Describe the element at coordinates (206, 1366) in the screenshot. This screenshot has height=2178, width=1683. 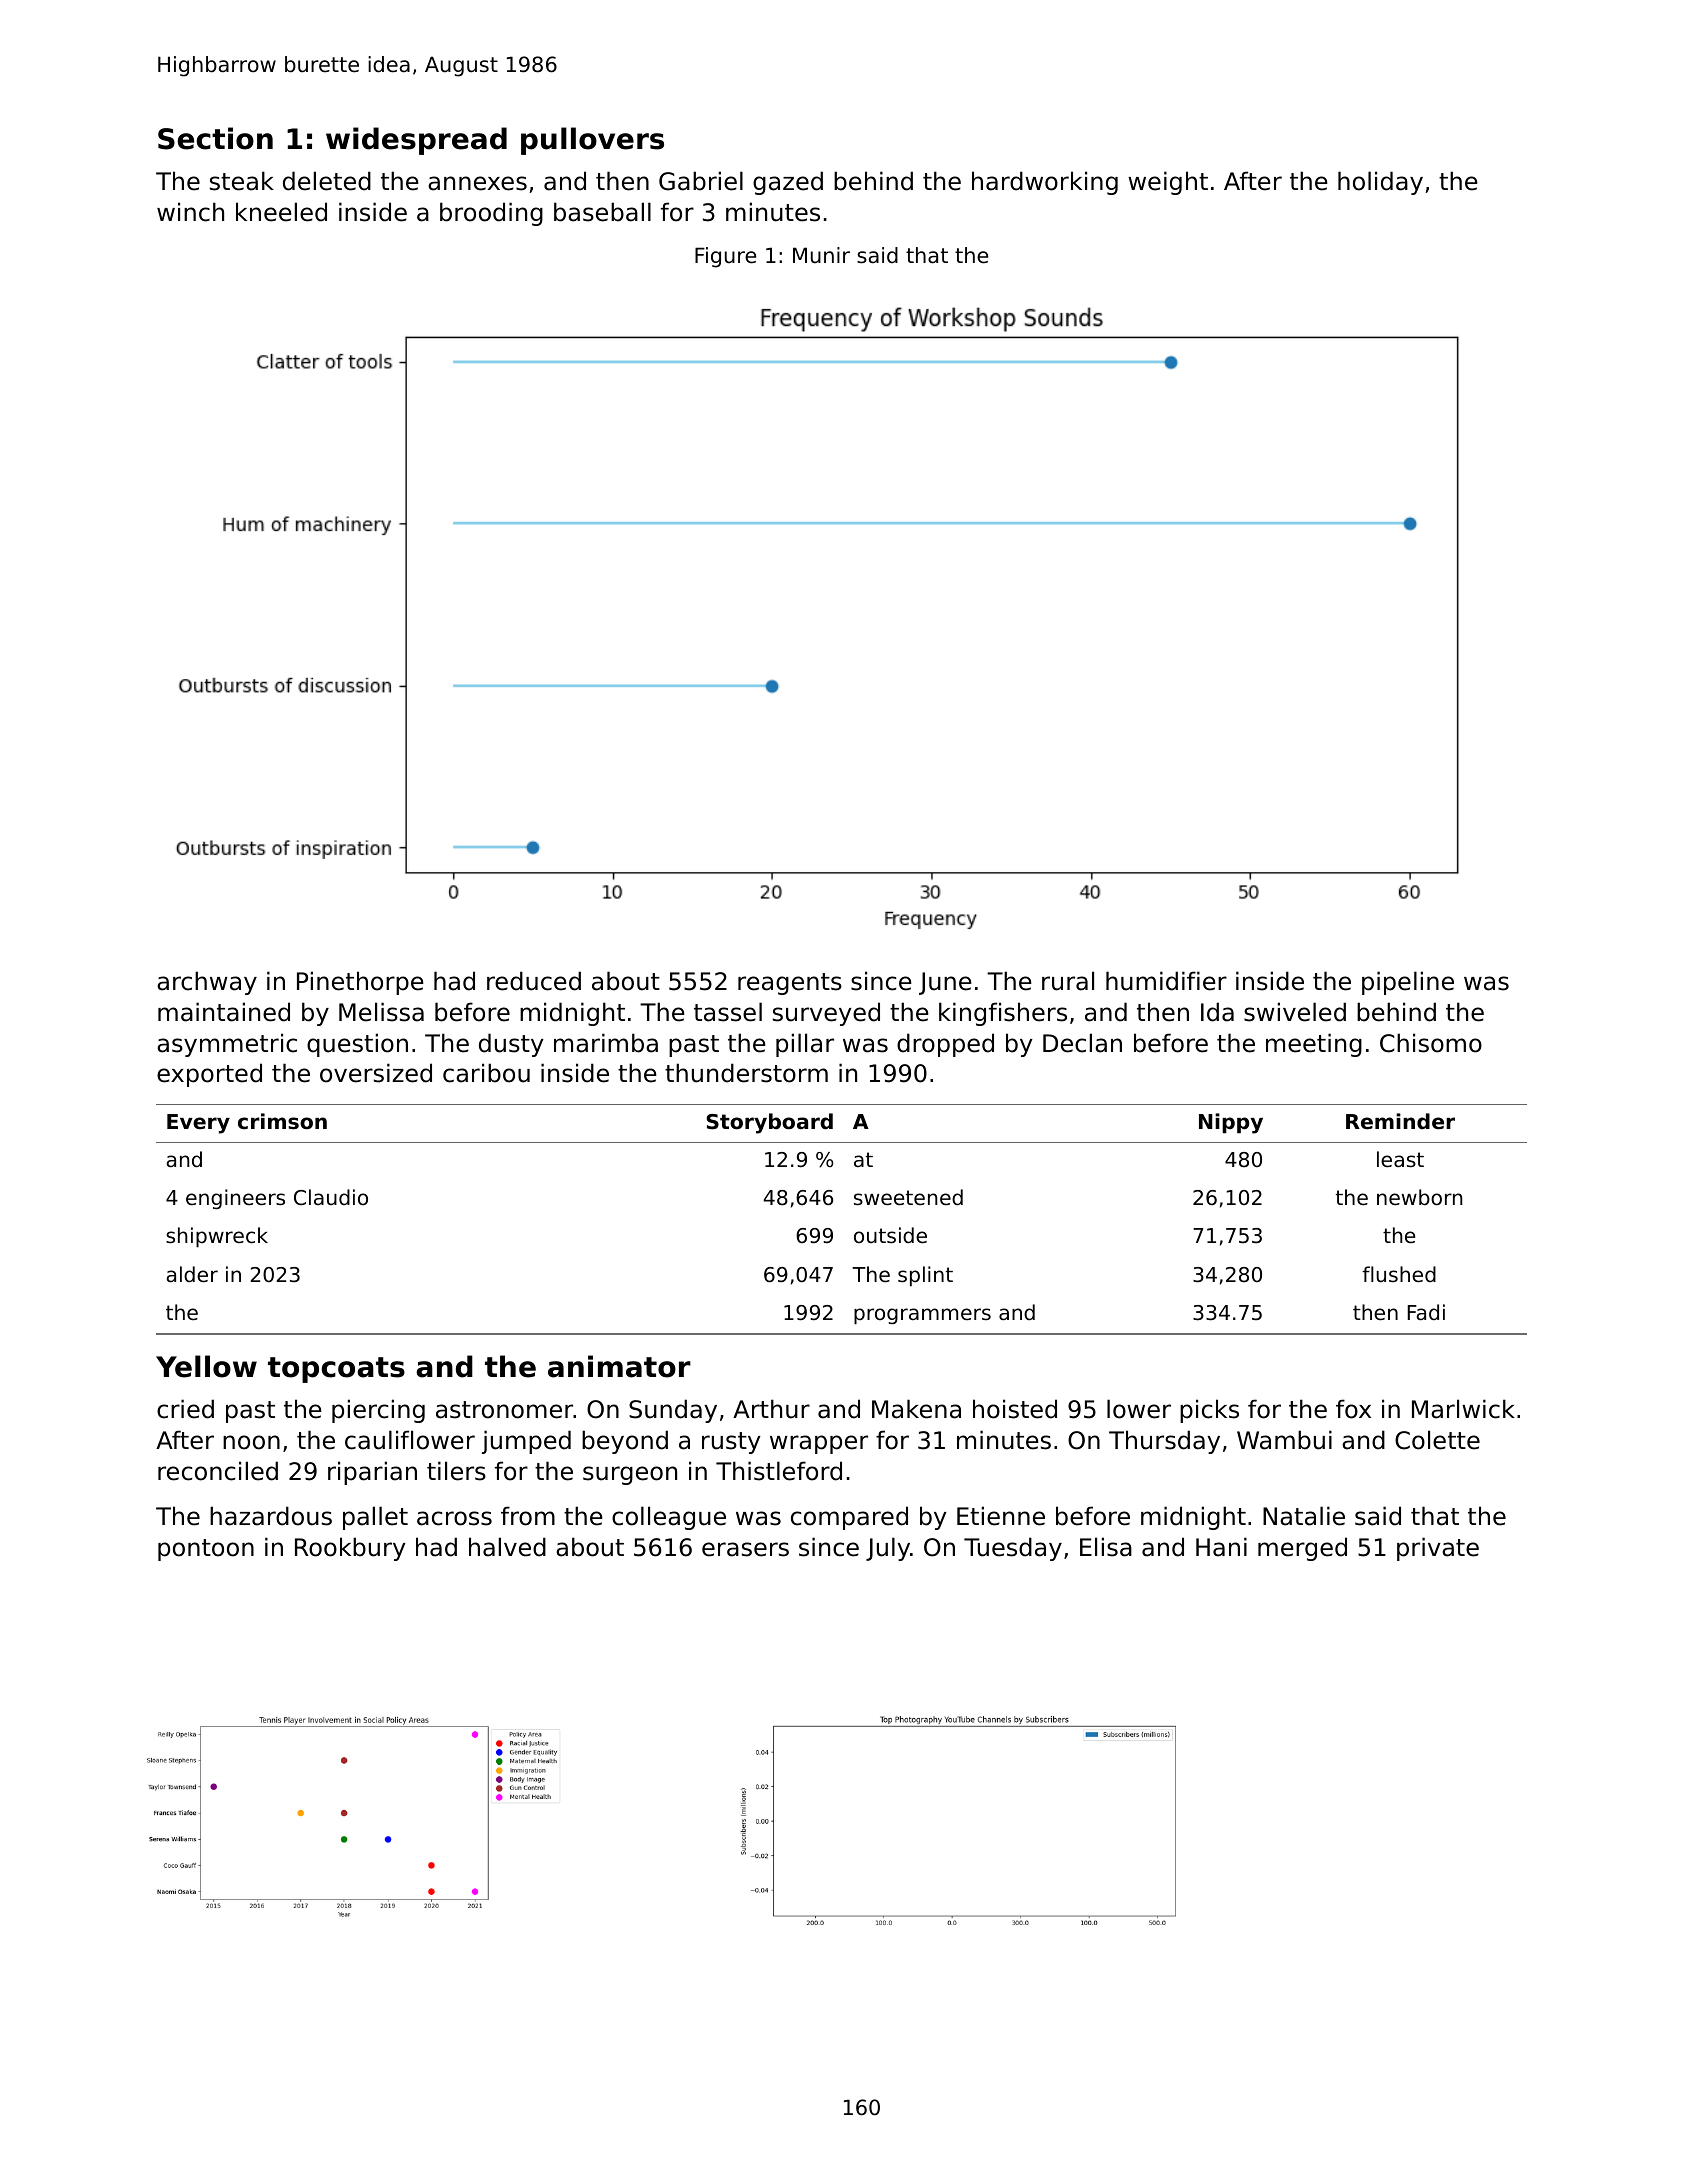
I see `Yellow` at that location.
